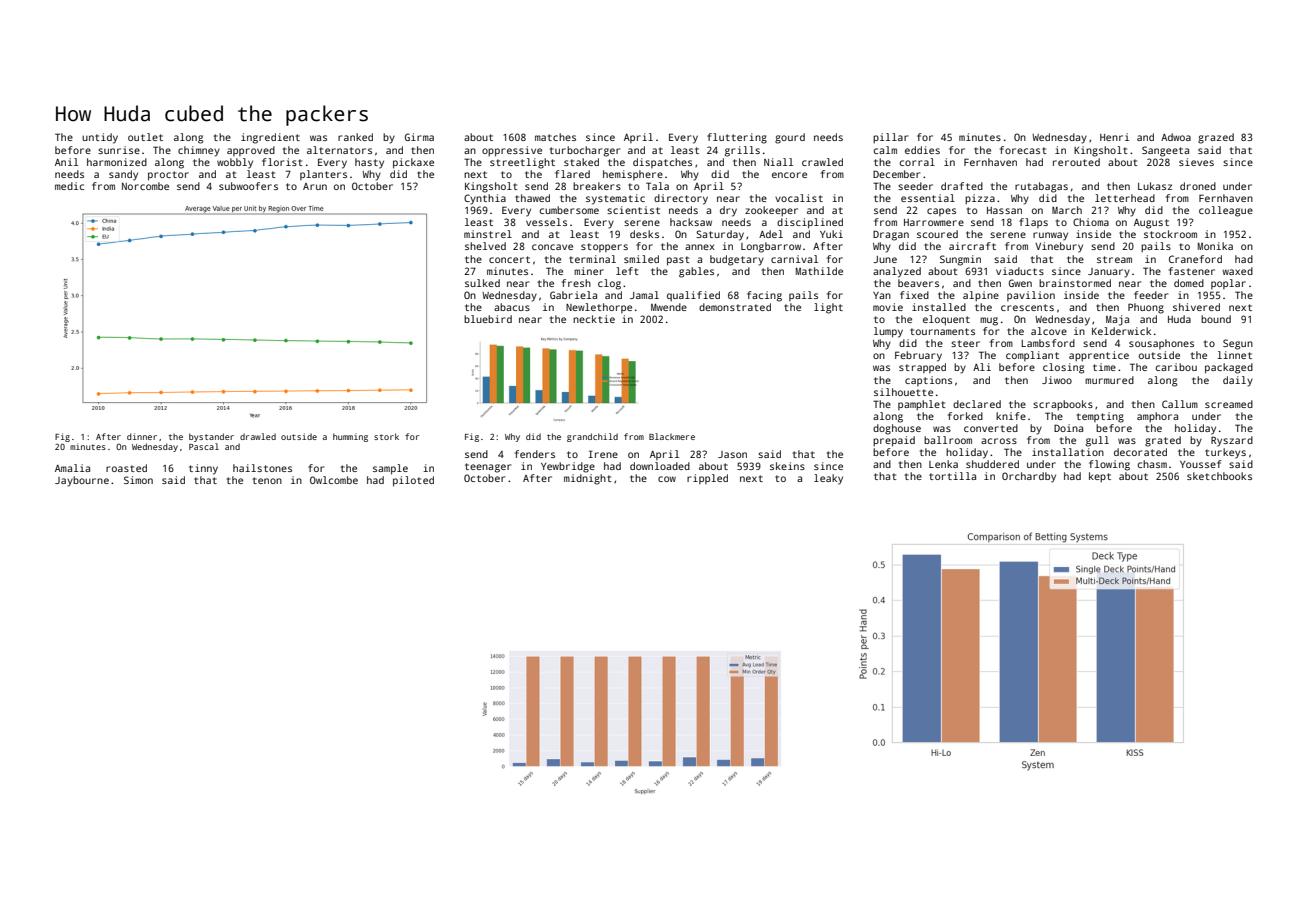 The height and width of the page is (924, 1308). What do you see at coordinates (1114, 137) in the page?
I see `Henri` at bounding box center [1114, 137].
